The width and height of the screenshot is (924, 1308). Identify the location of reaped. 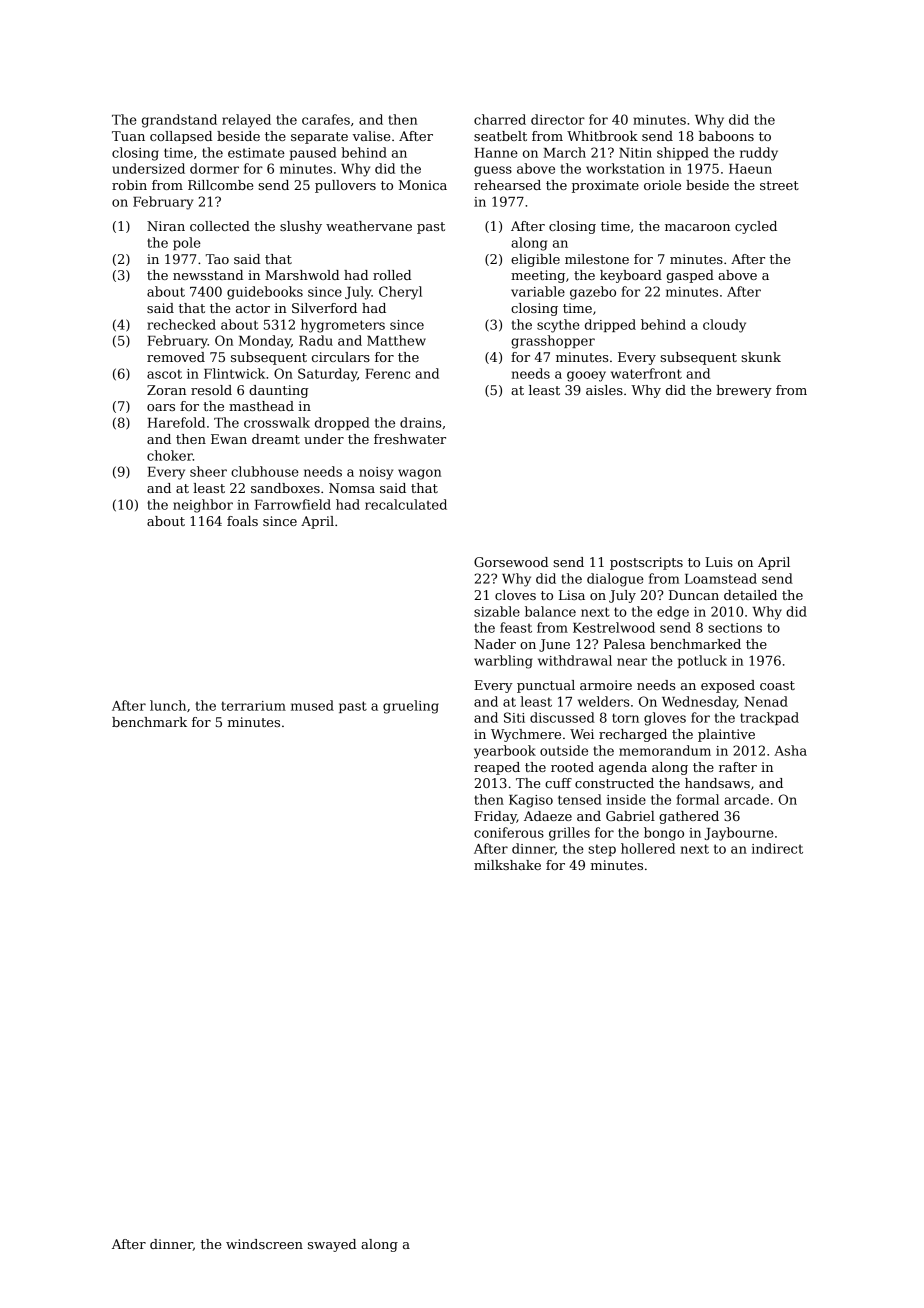
(497, 768).
